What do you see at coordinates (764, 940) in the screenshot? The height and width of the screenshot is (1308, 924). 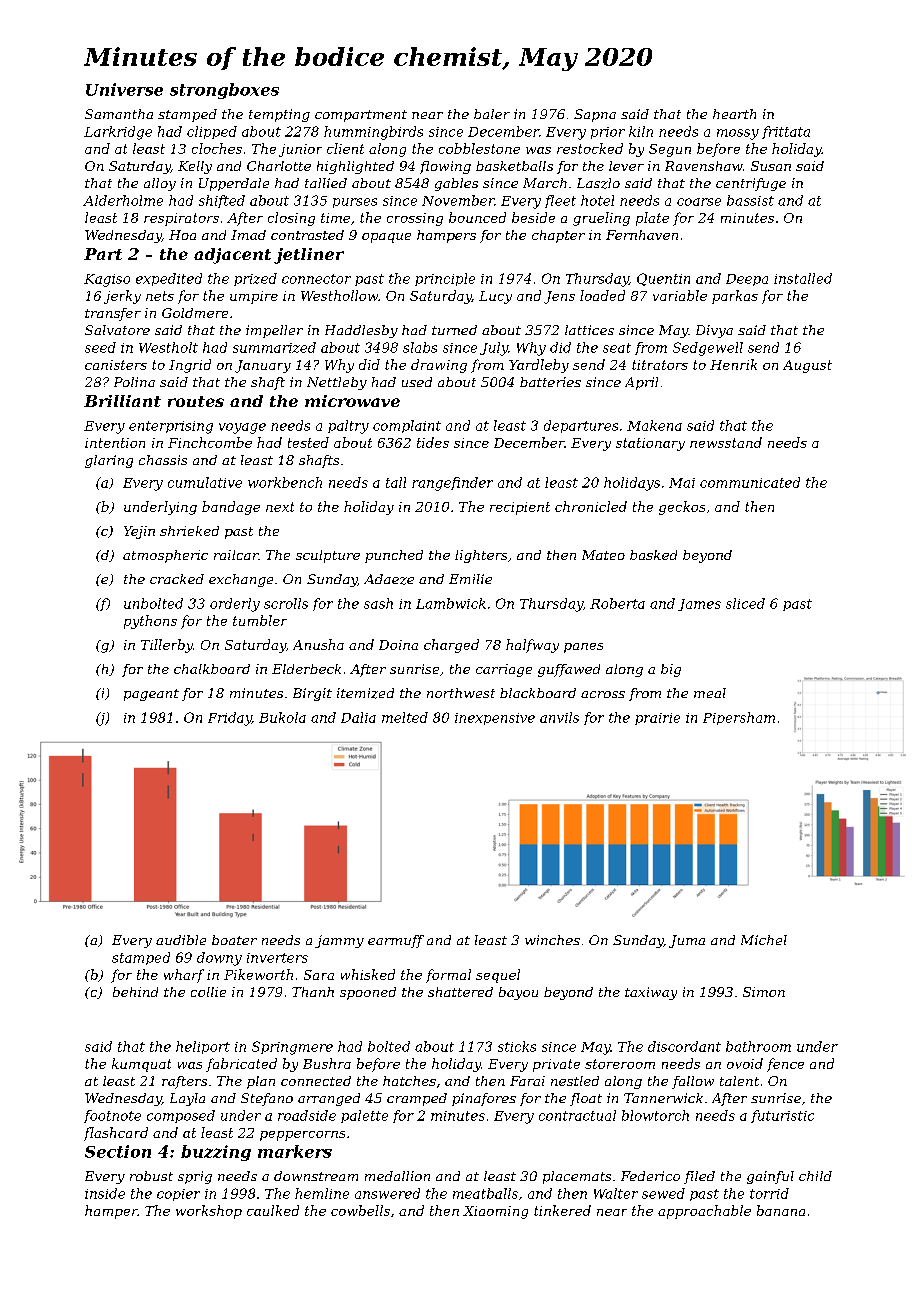 I see `Michel` at bounding box center [764, 940].
